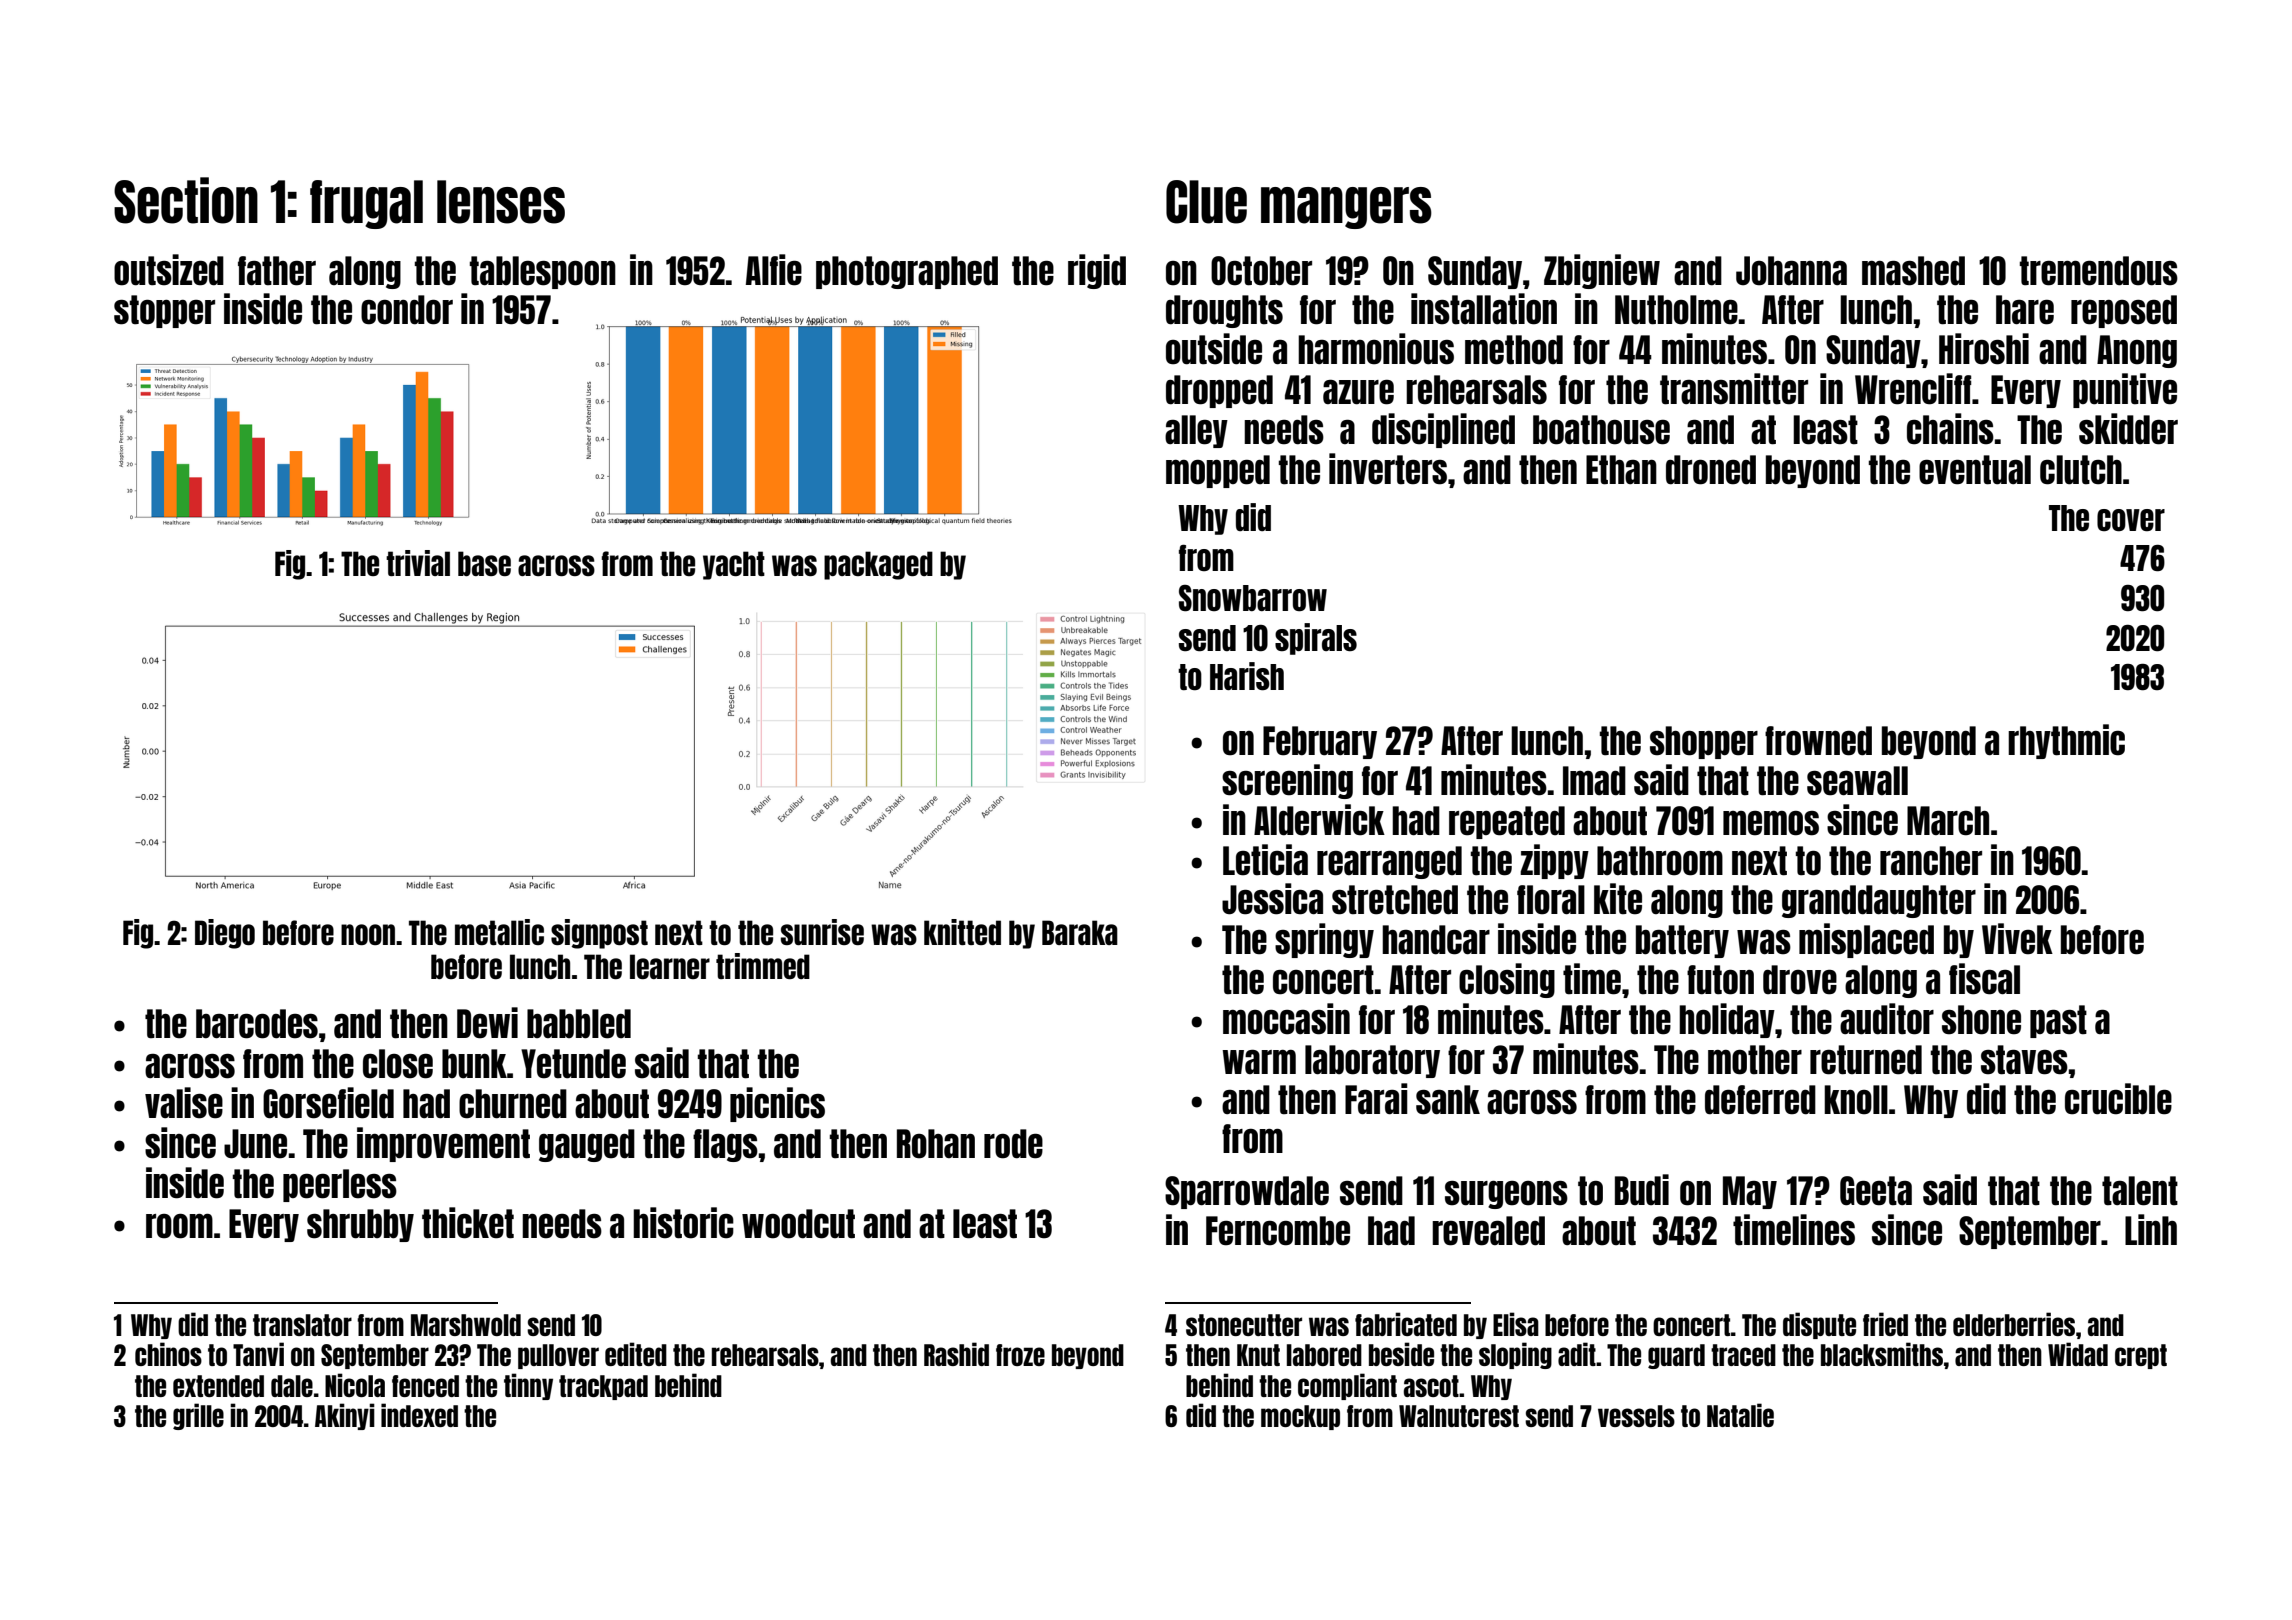  What do you see at coordinates (1975, 470) in the page?
I see `eventual` at bounding box center [1975, 470].
